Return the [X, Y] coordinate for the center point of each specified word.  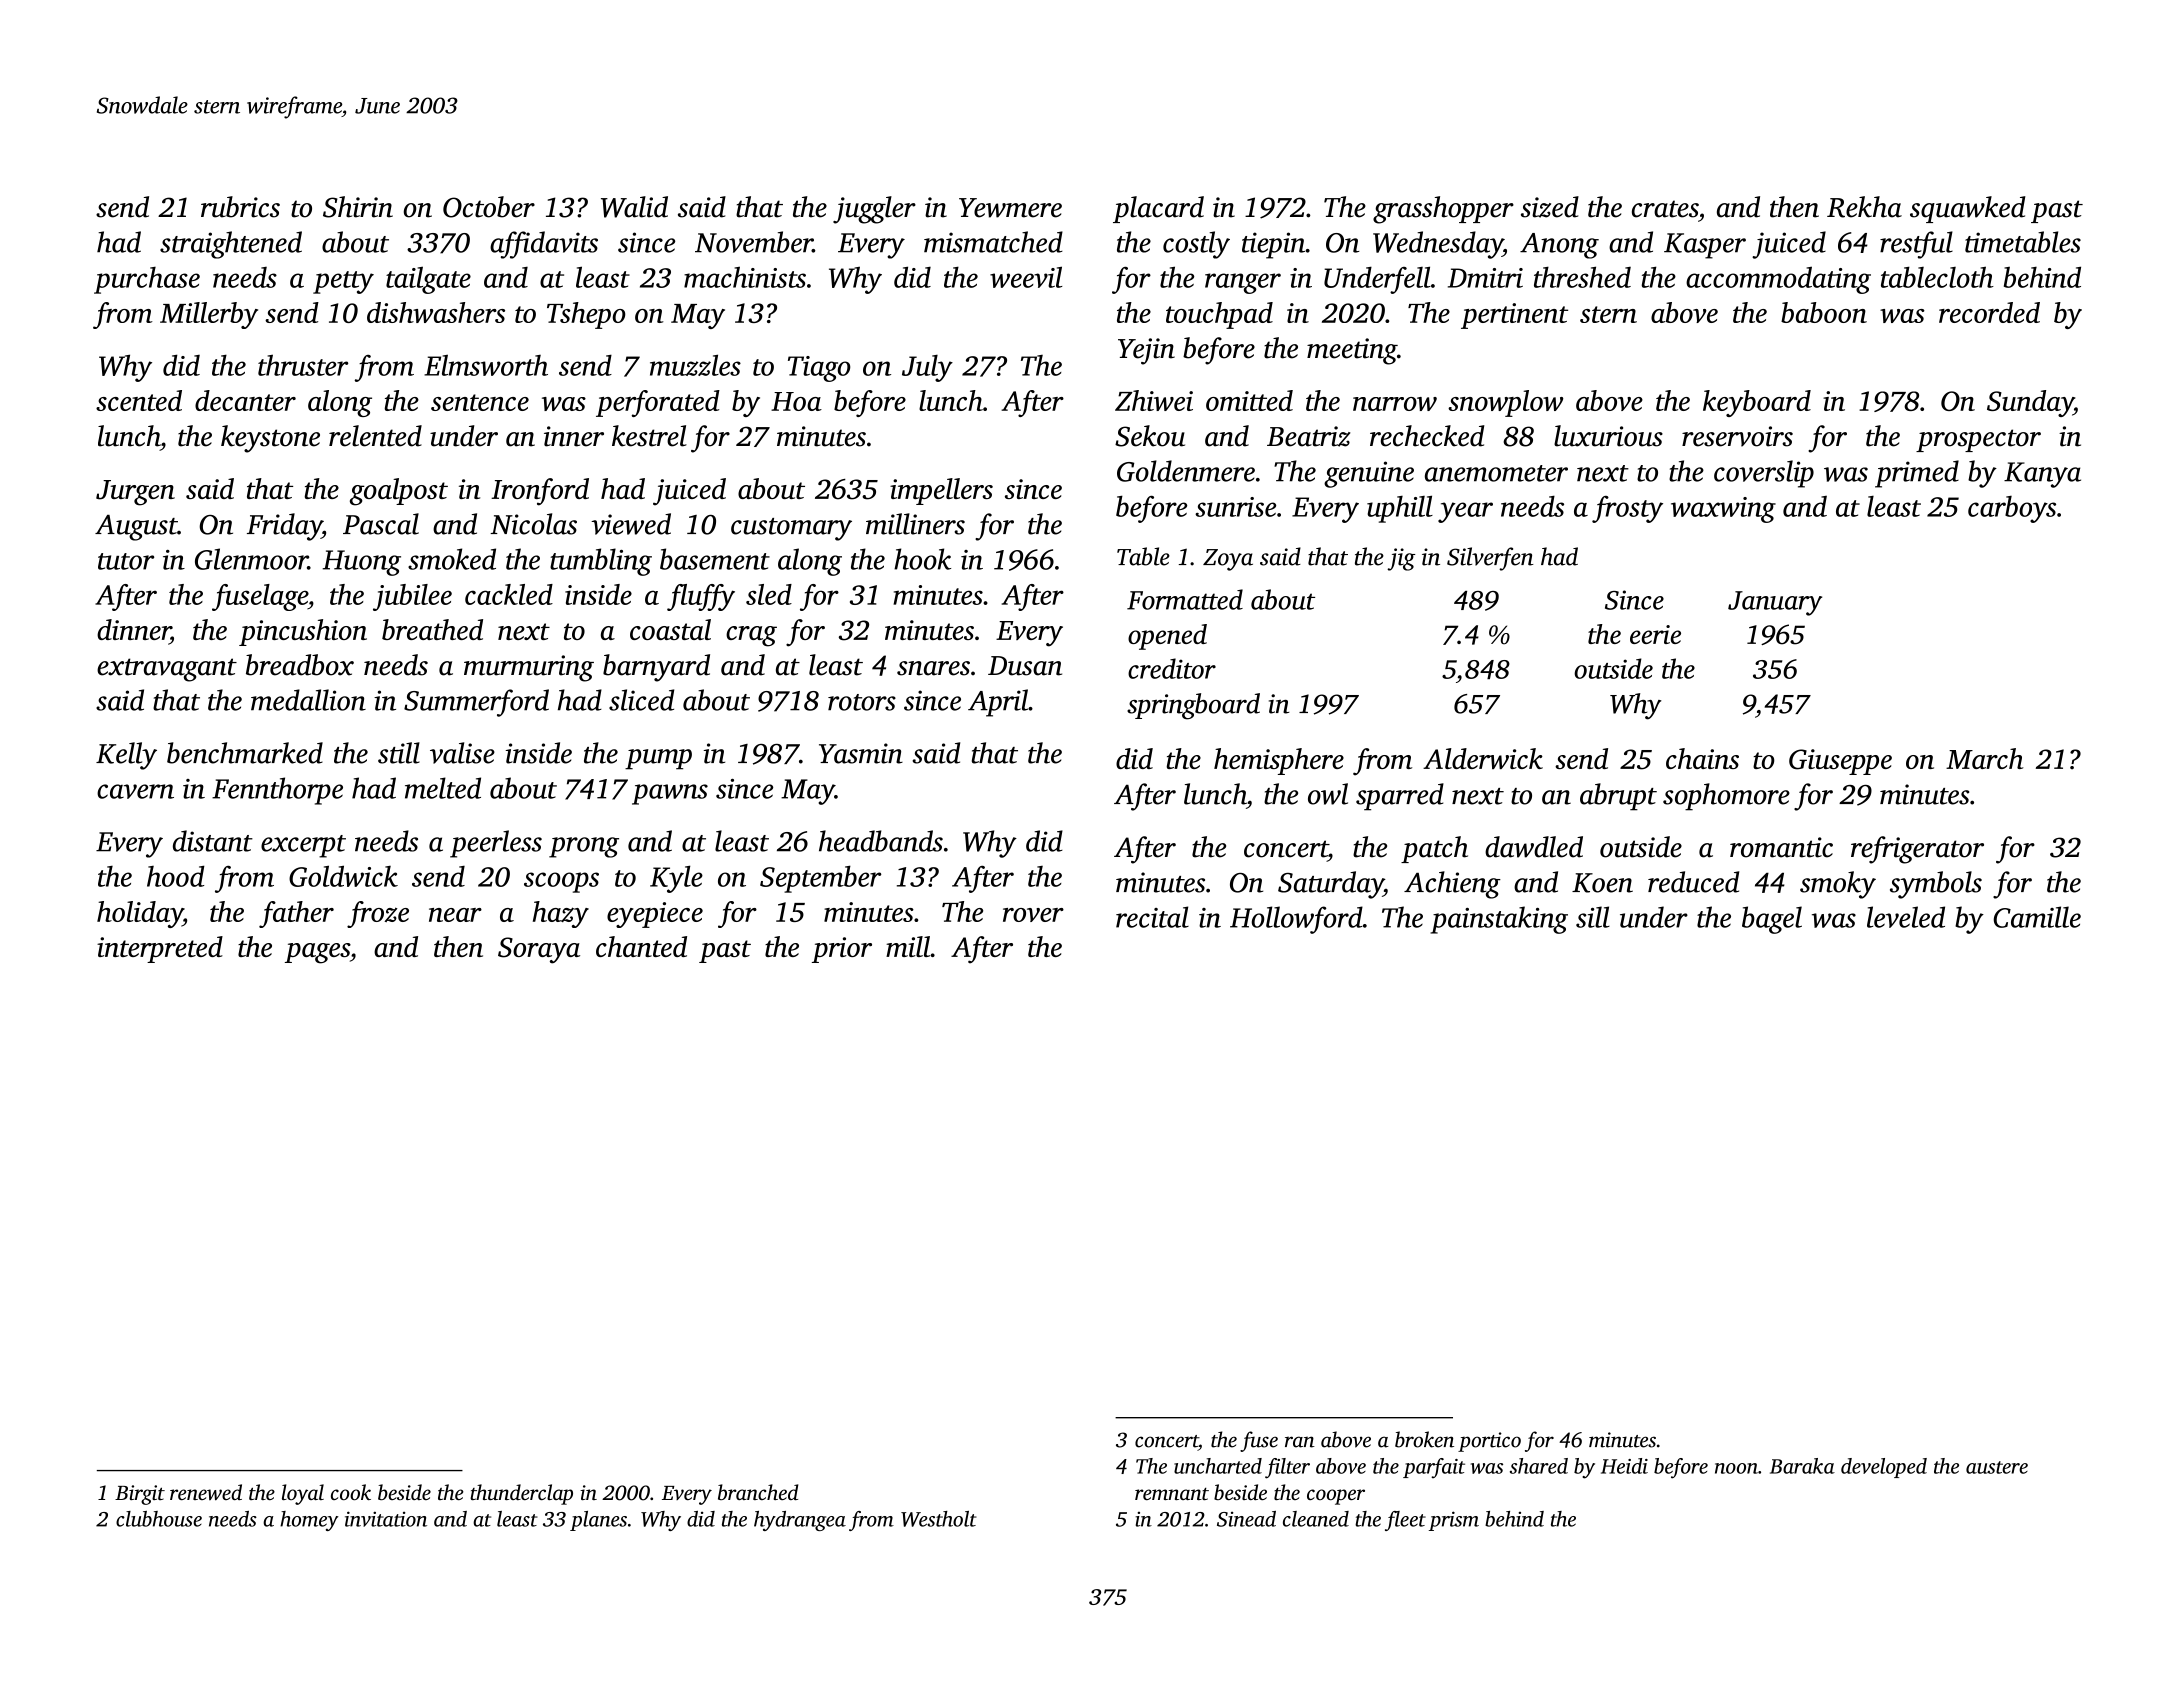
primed [1917, 474]
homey [309, 1521]
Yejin [1146, 351]
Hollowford [1296, 920]
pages [317, 953]
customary [791, 529]
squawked [1968, 209]
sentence [480, 402]
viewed [631, 524]
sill [1593, 917]
